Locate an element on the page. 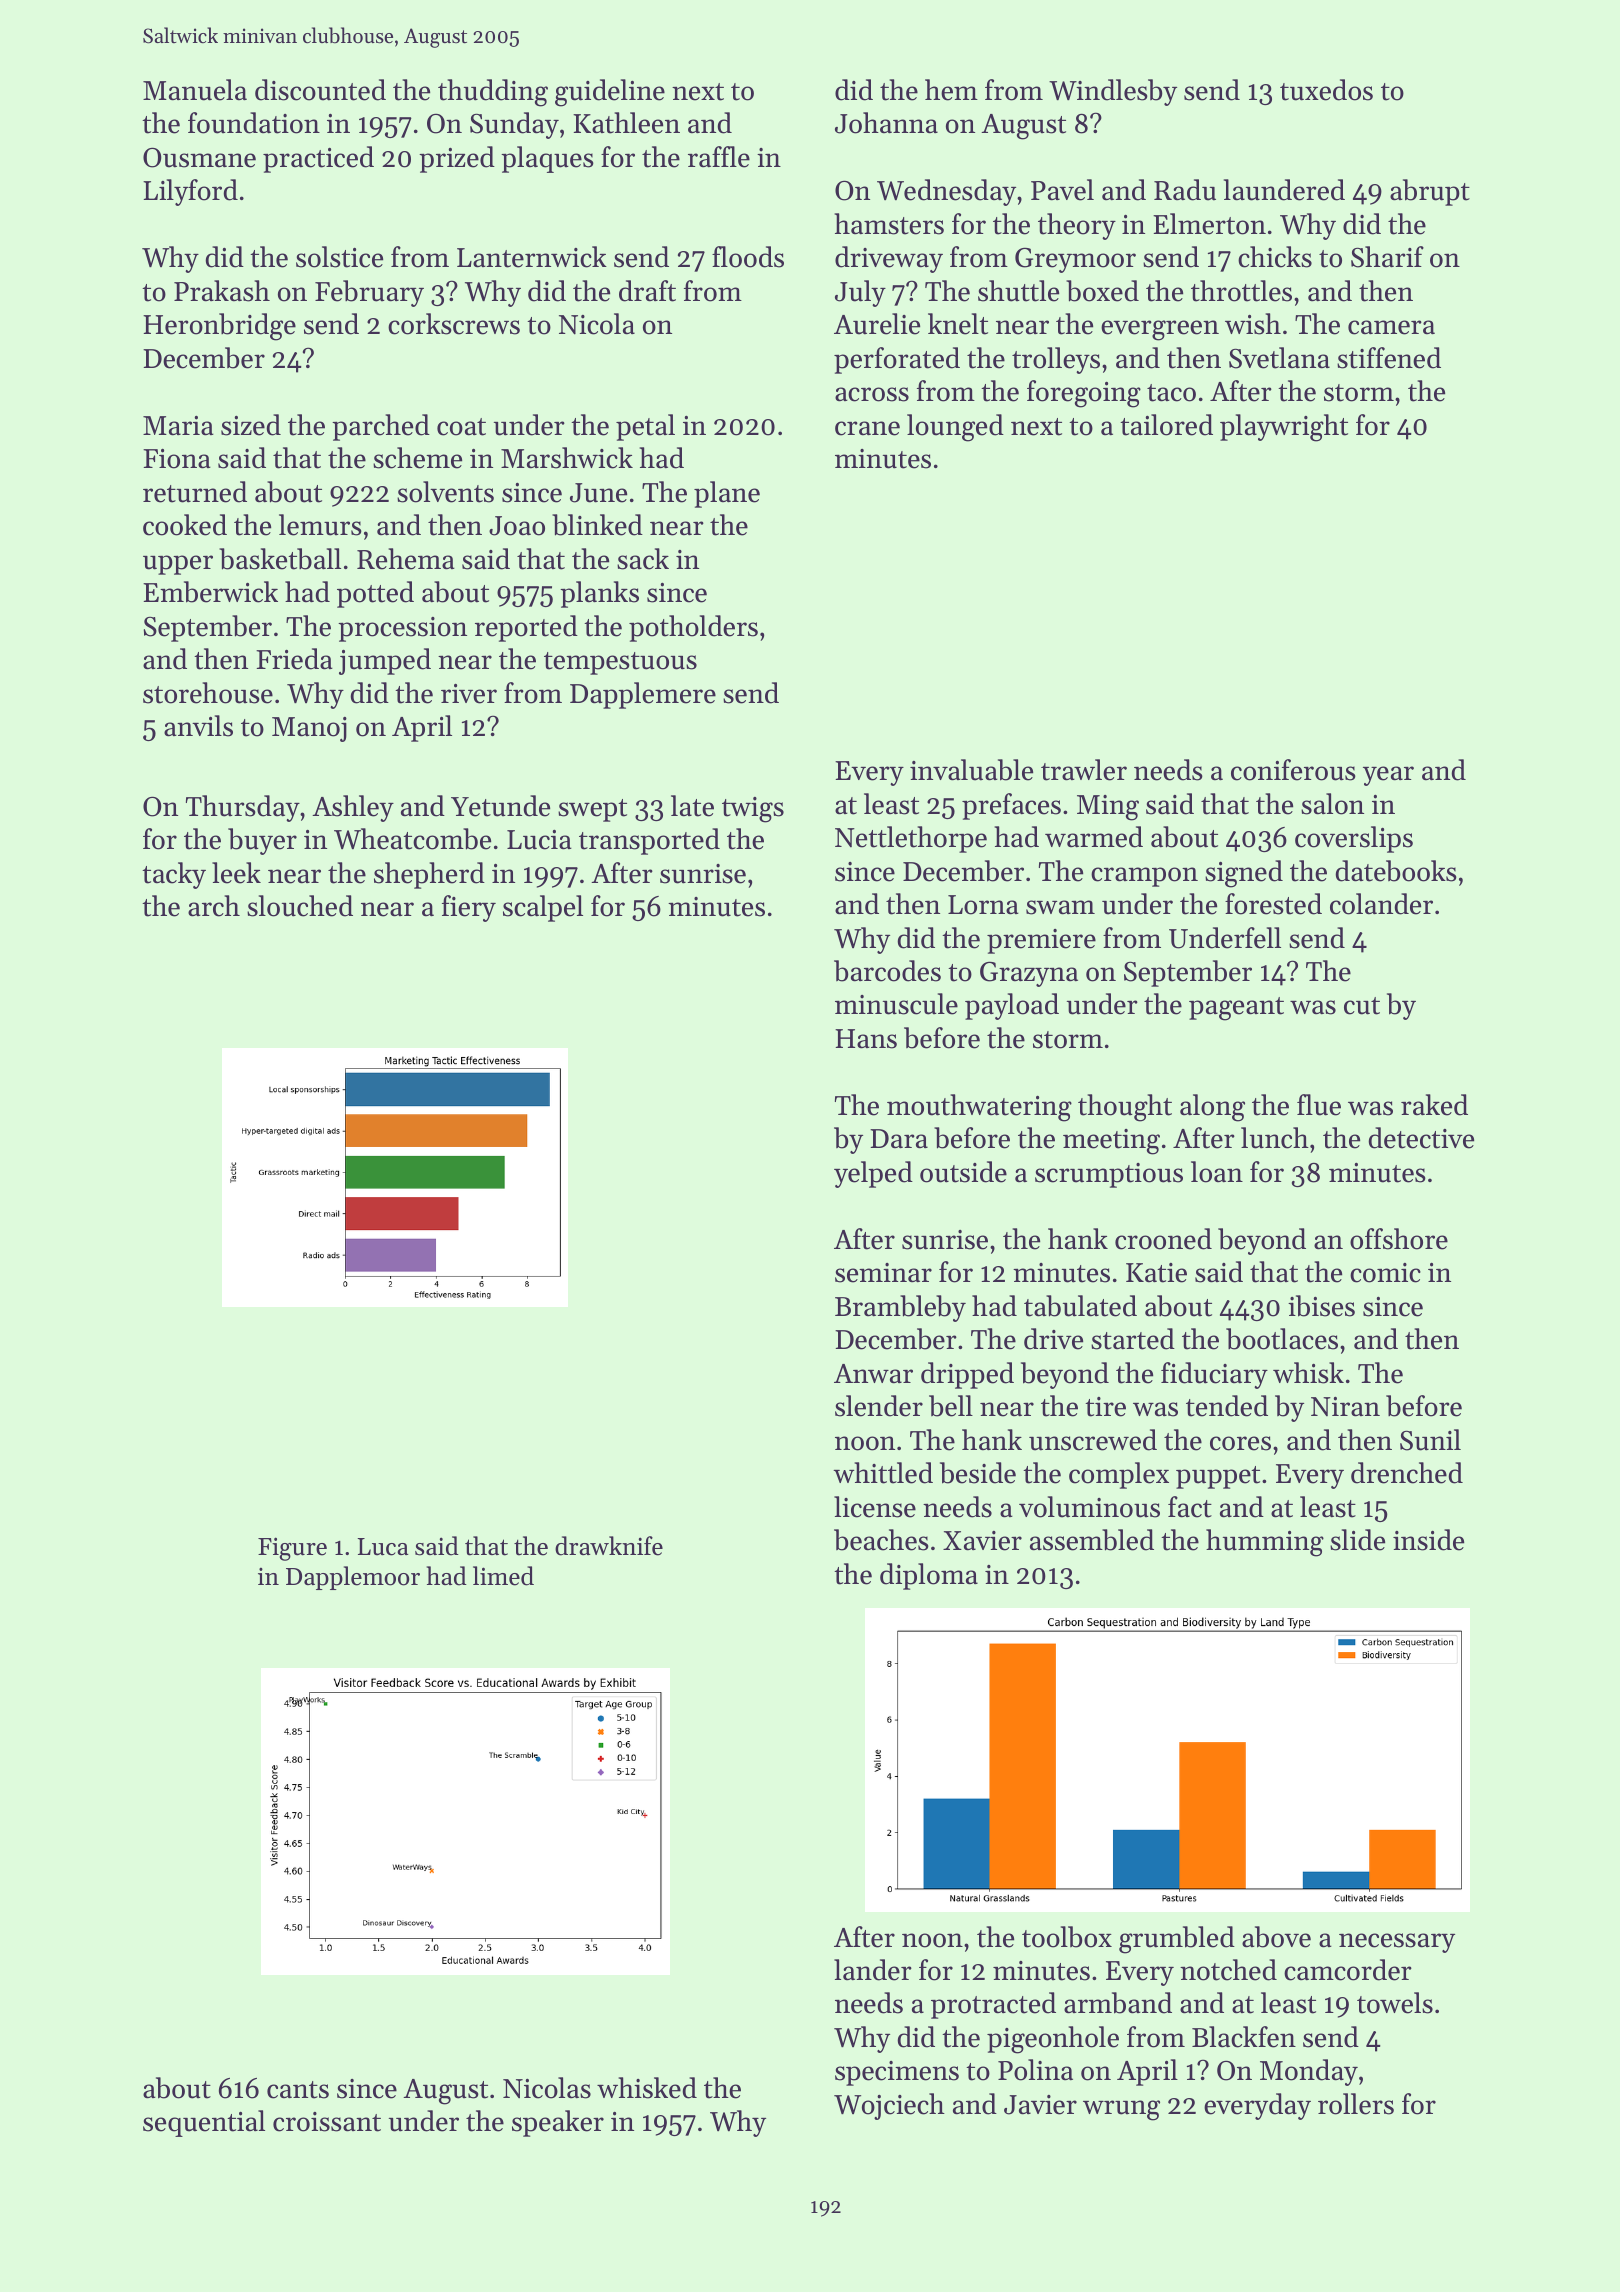  hamsters is located at coordinates (889, 224).
